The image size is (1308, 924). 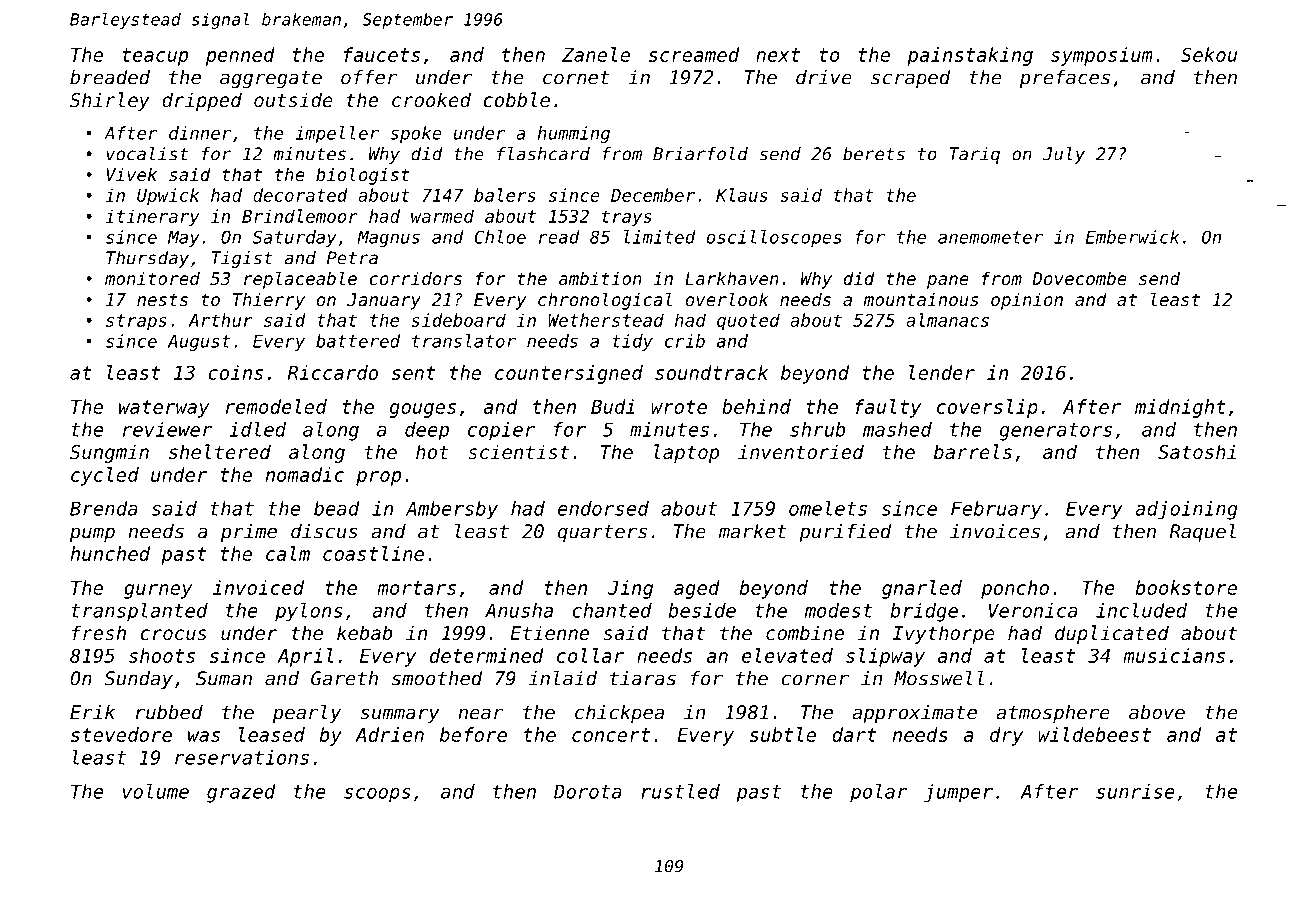 What do you see at coordinates (324, 531) in the screenshot?
I see `discus` at bounding box center [324, 531].
